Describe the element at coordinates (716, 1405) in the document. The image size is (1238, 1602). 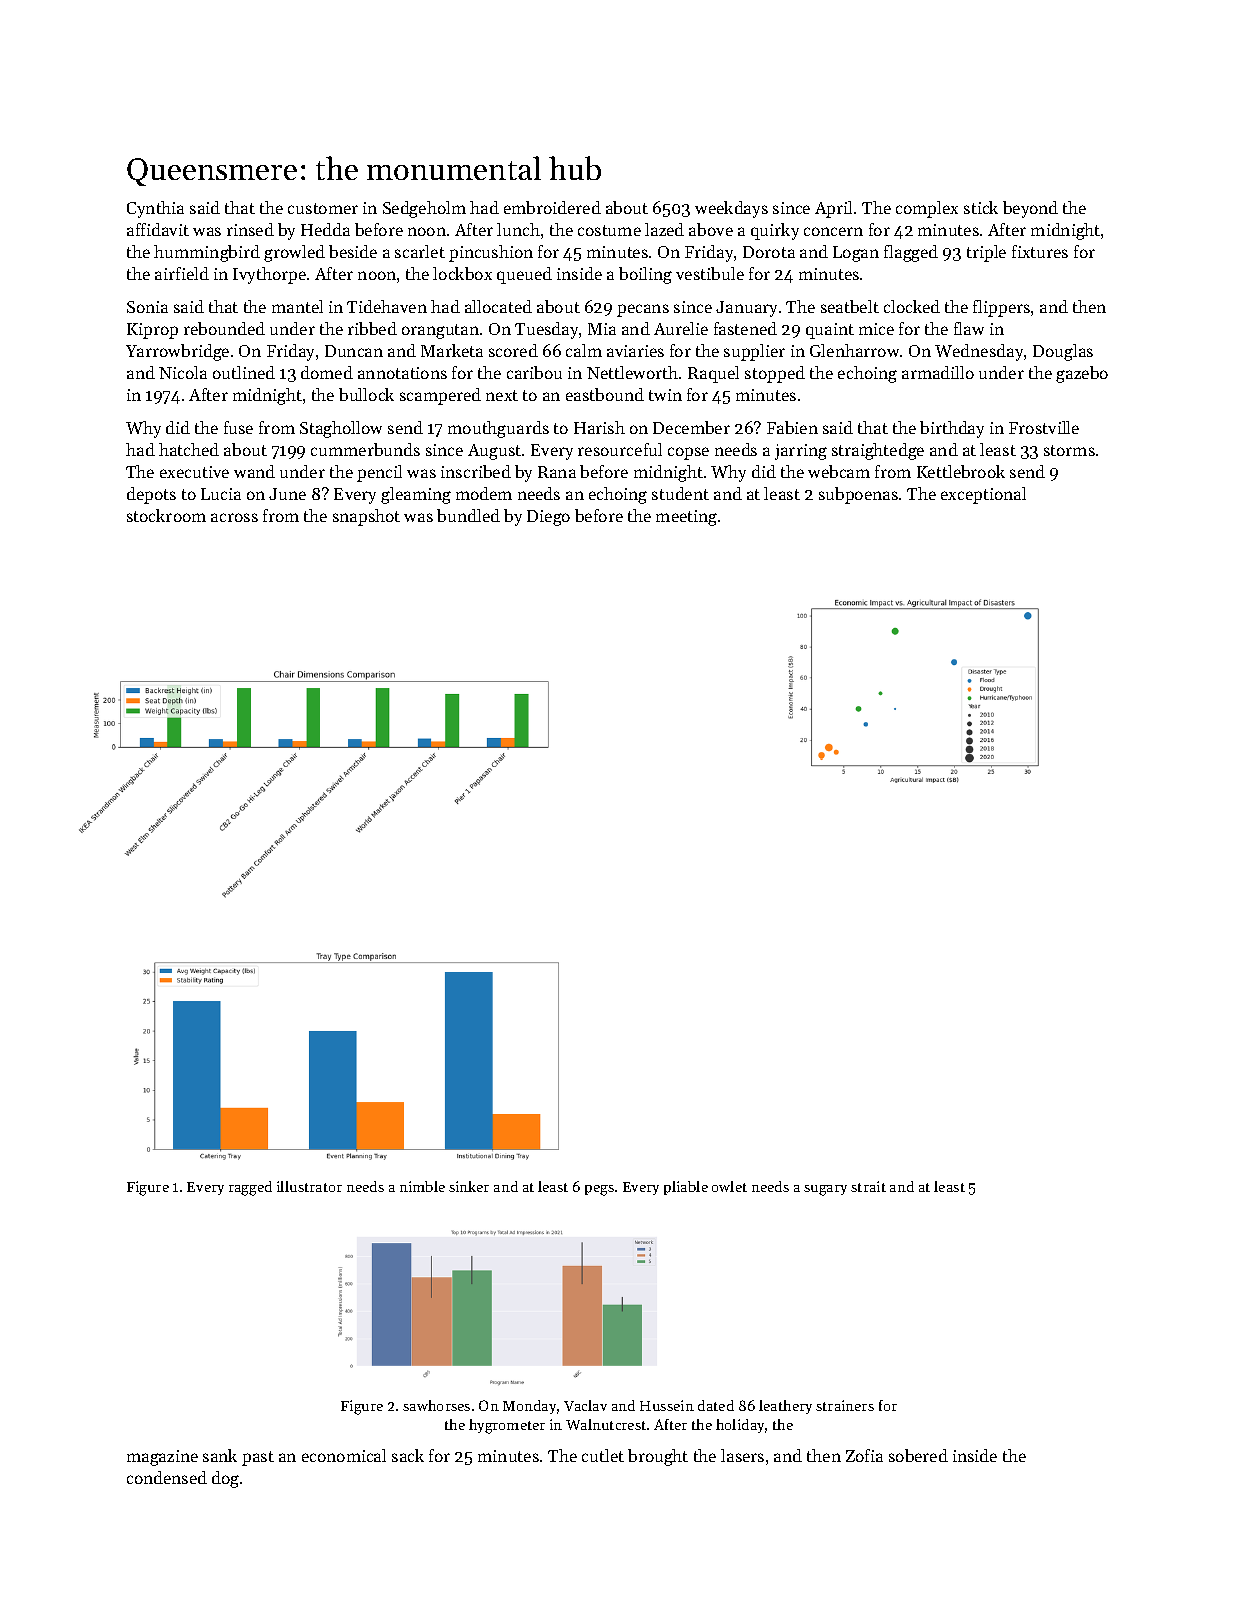
I see `dated` at that location.
